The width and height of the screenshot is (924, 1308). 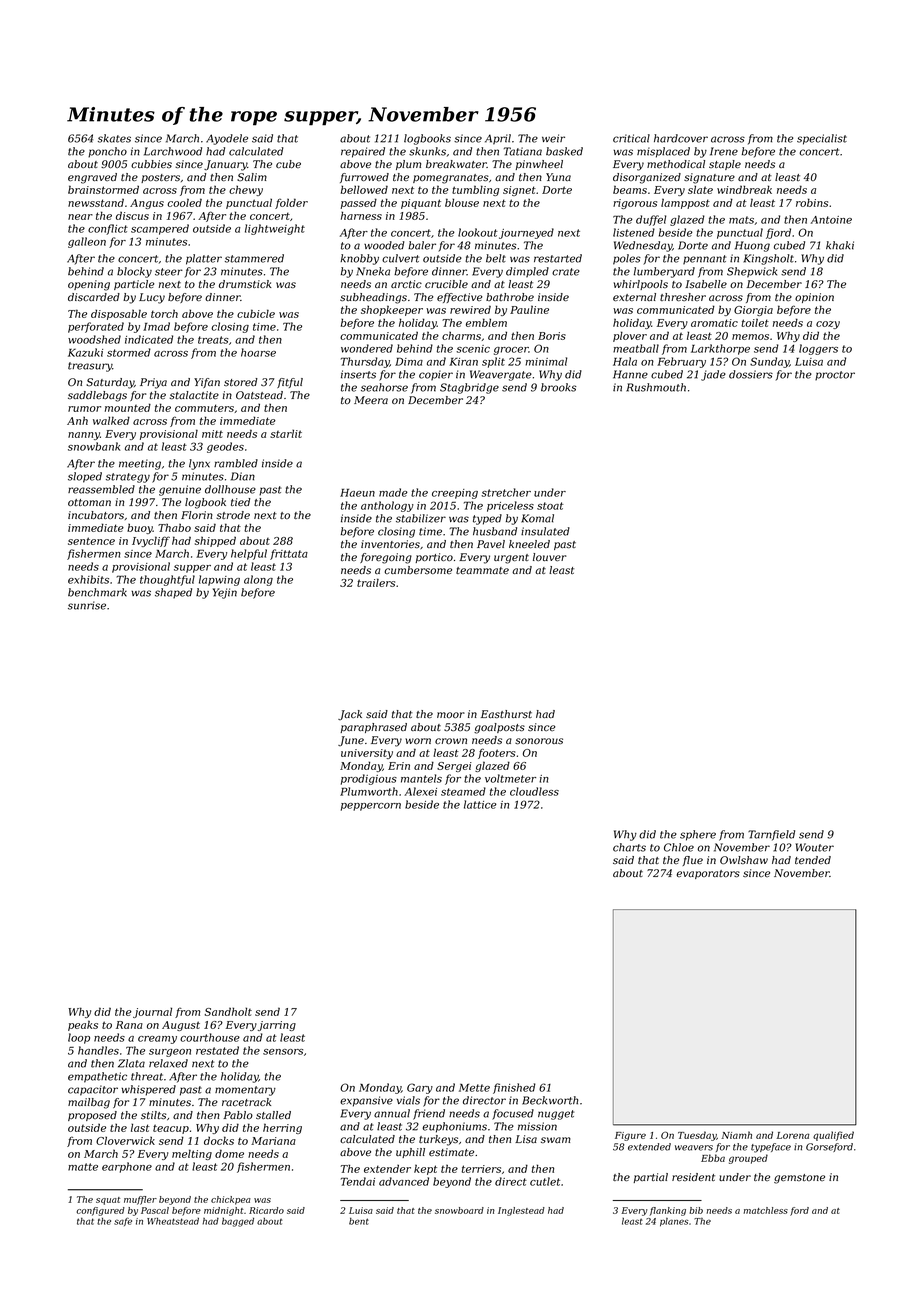 What do you see at coordinates (833, 1136) in the screenshot?
I see `qualified` at bounding box center [833, 1136].
